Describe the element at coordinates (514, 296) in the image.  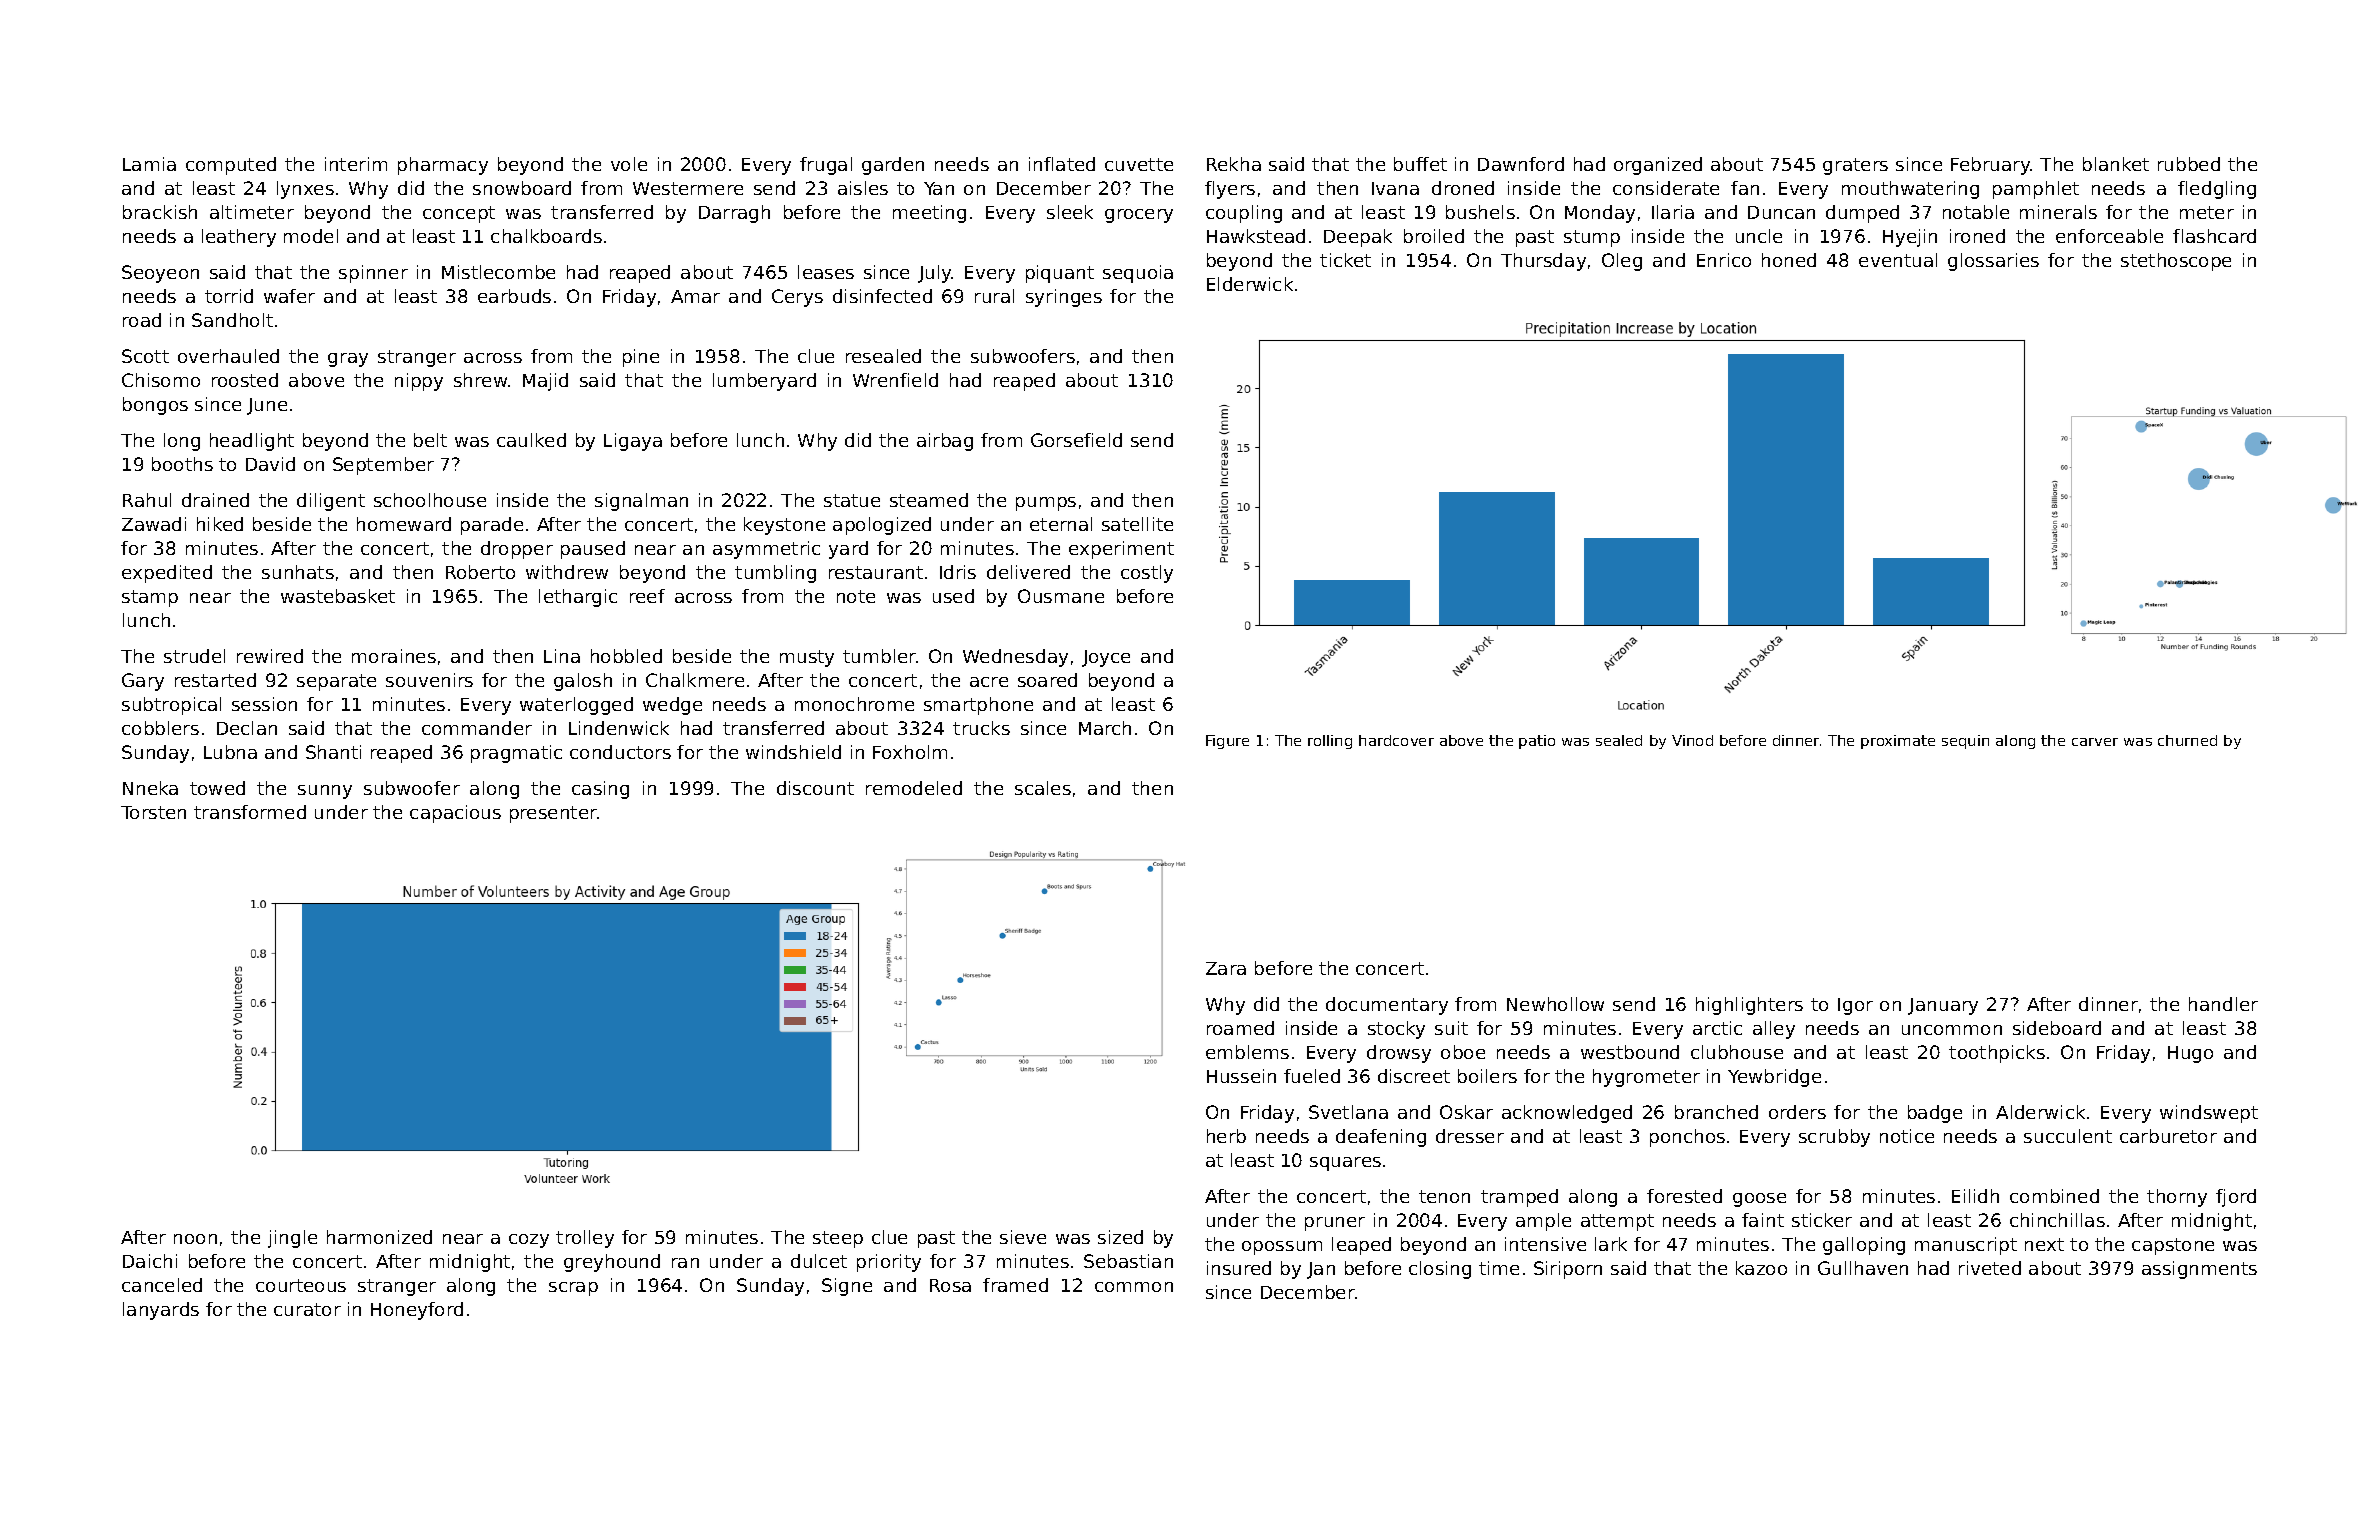
I see `earbuds` at that location.
